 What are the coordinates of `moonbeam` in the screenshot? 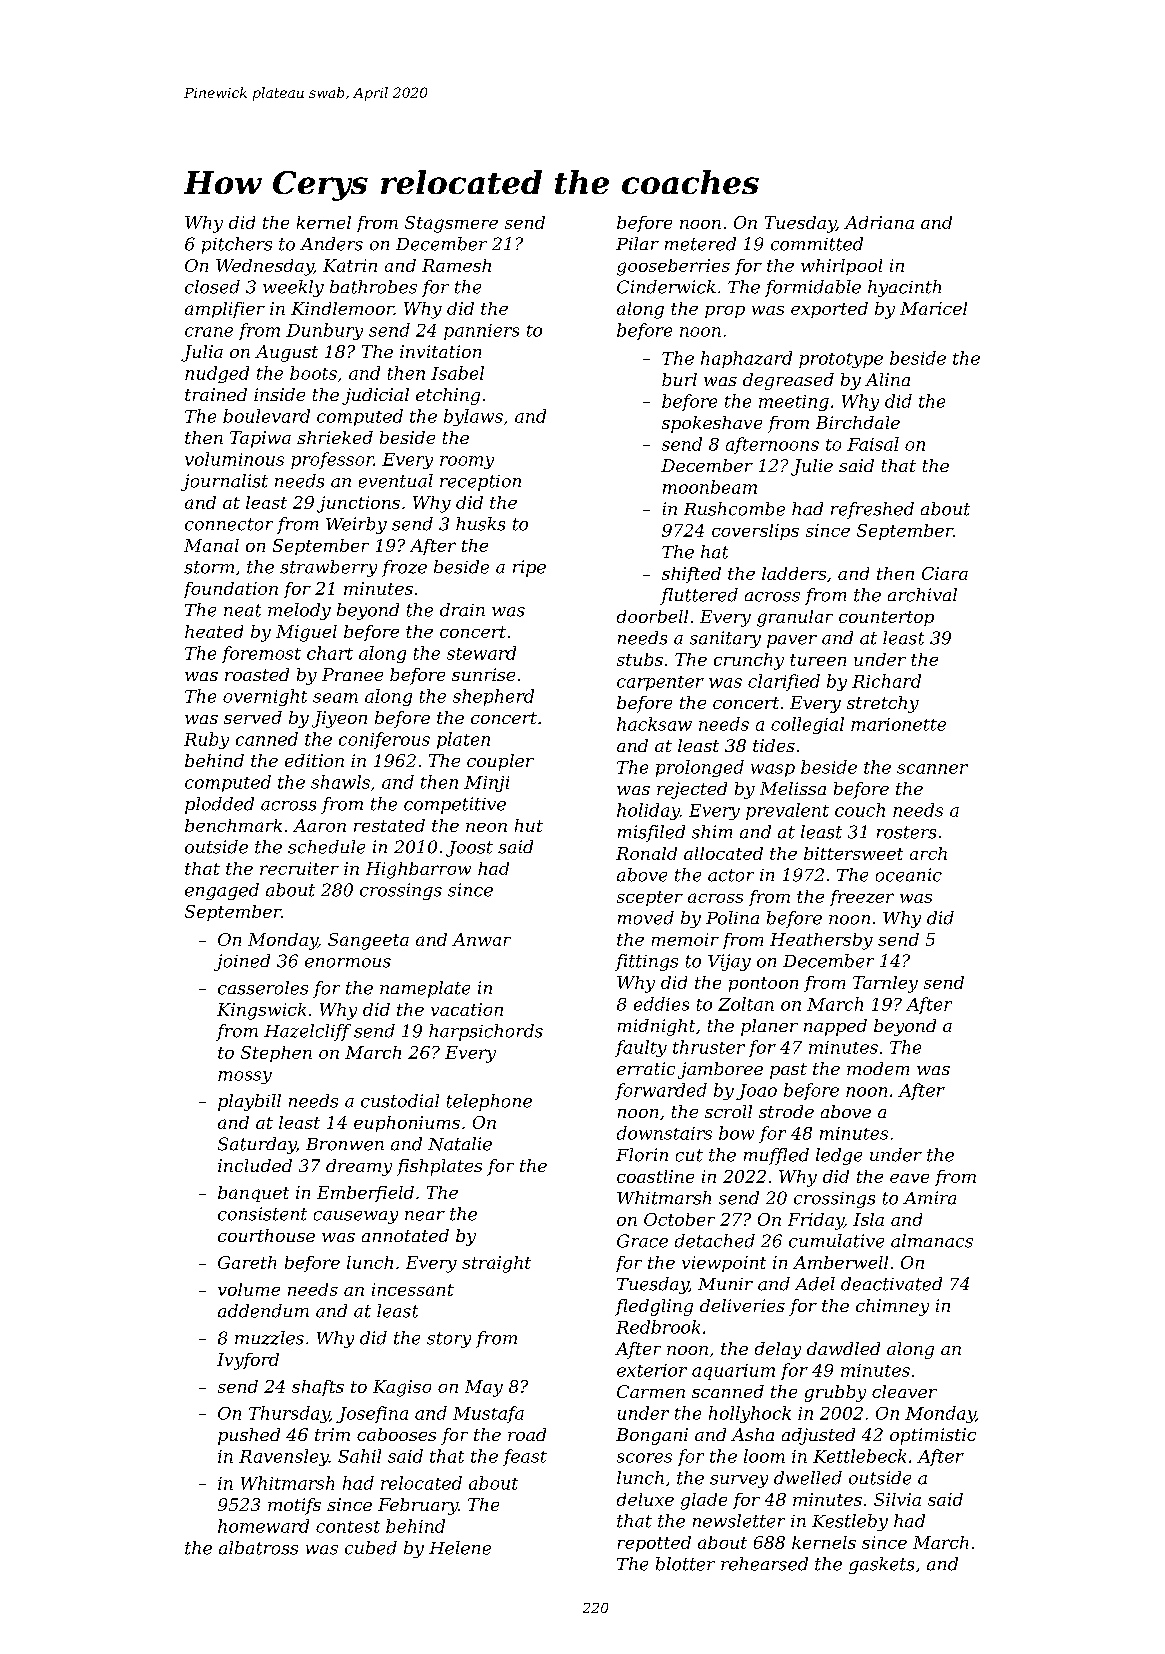 It's located at (710, 487).
